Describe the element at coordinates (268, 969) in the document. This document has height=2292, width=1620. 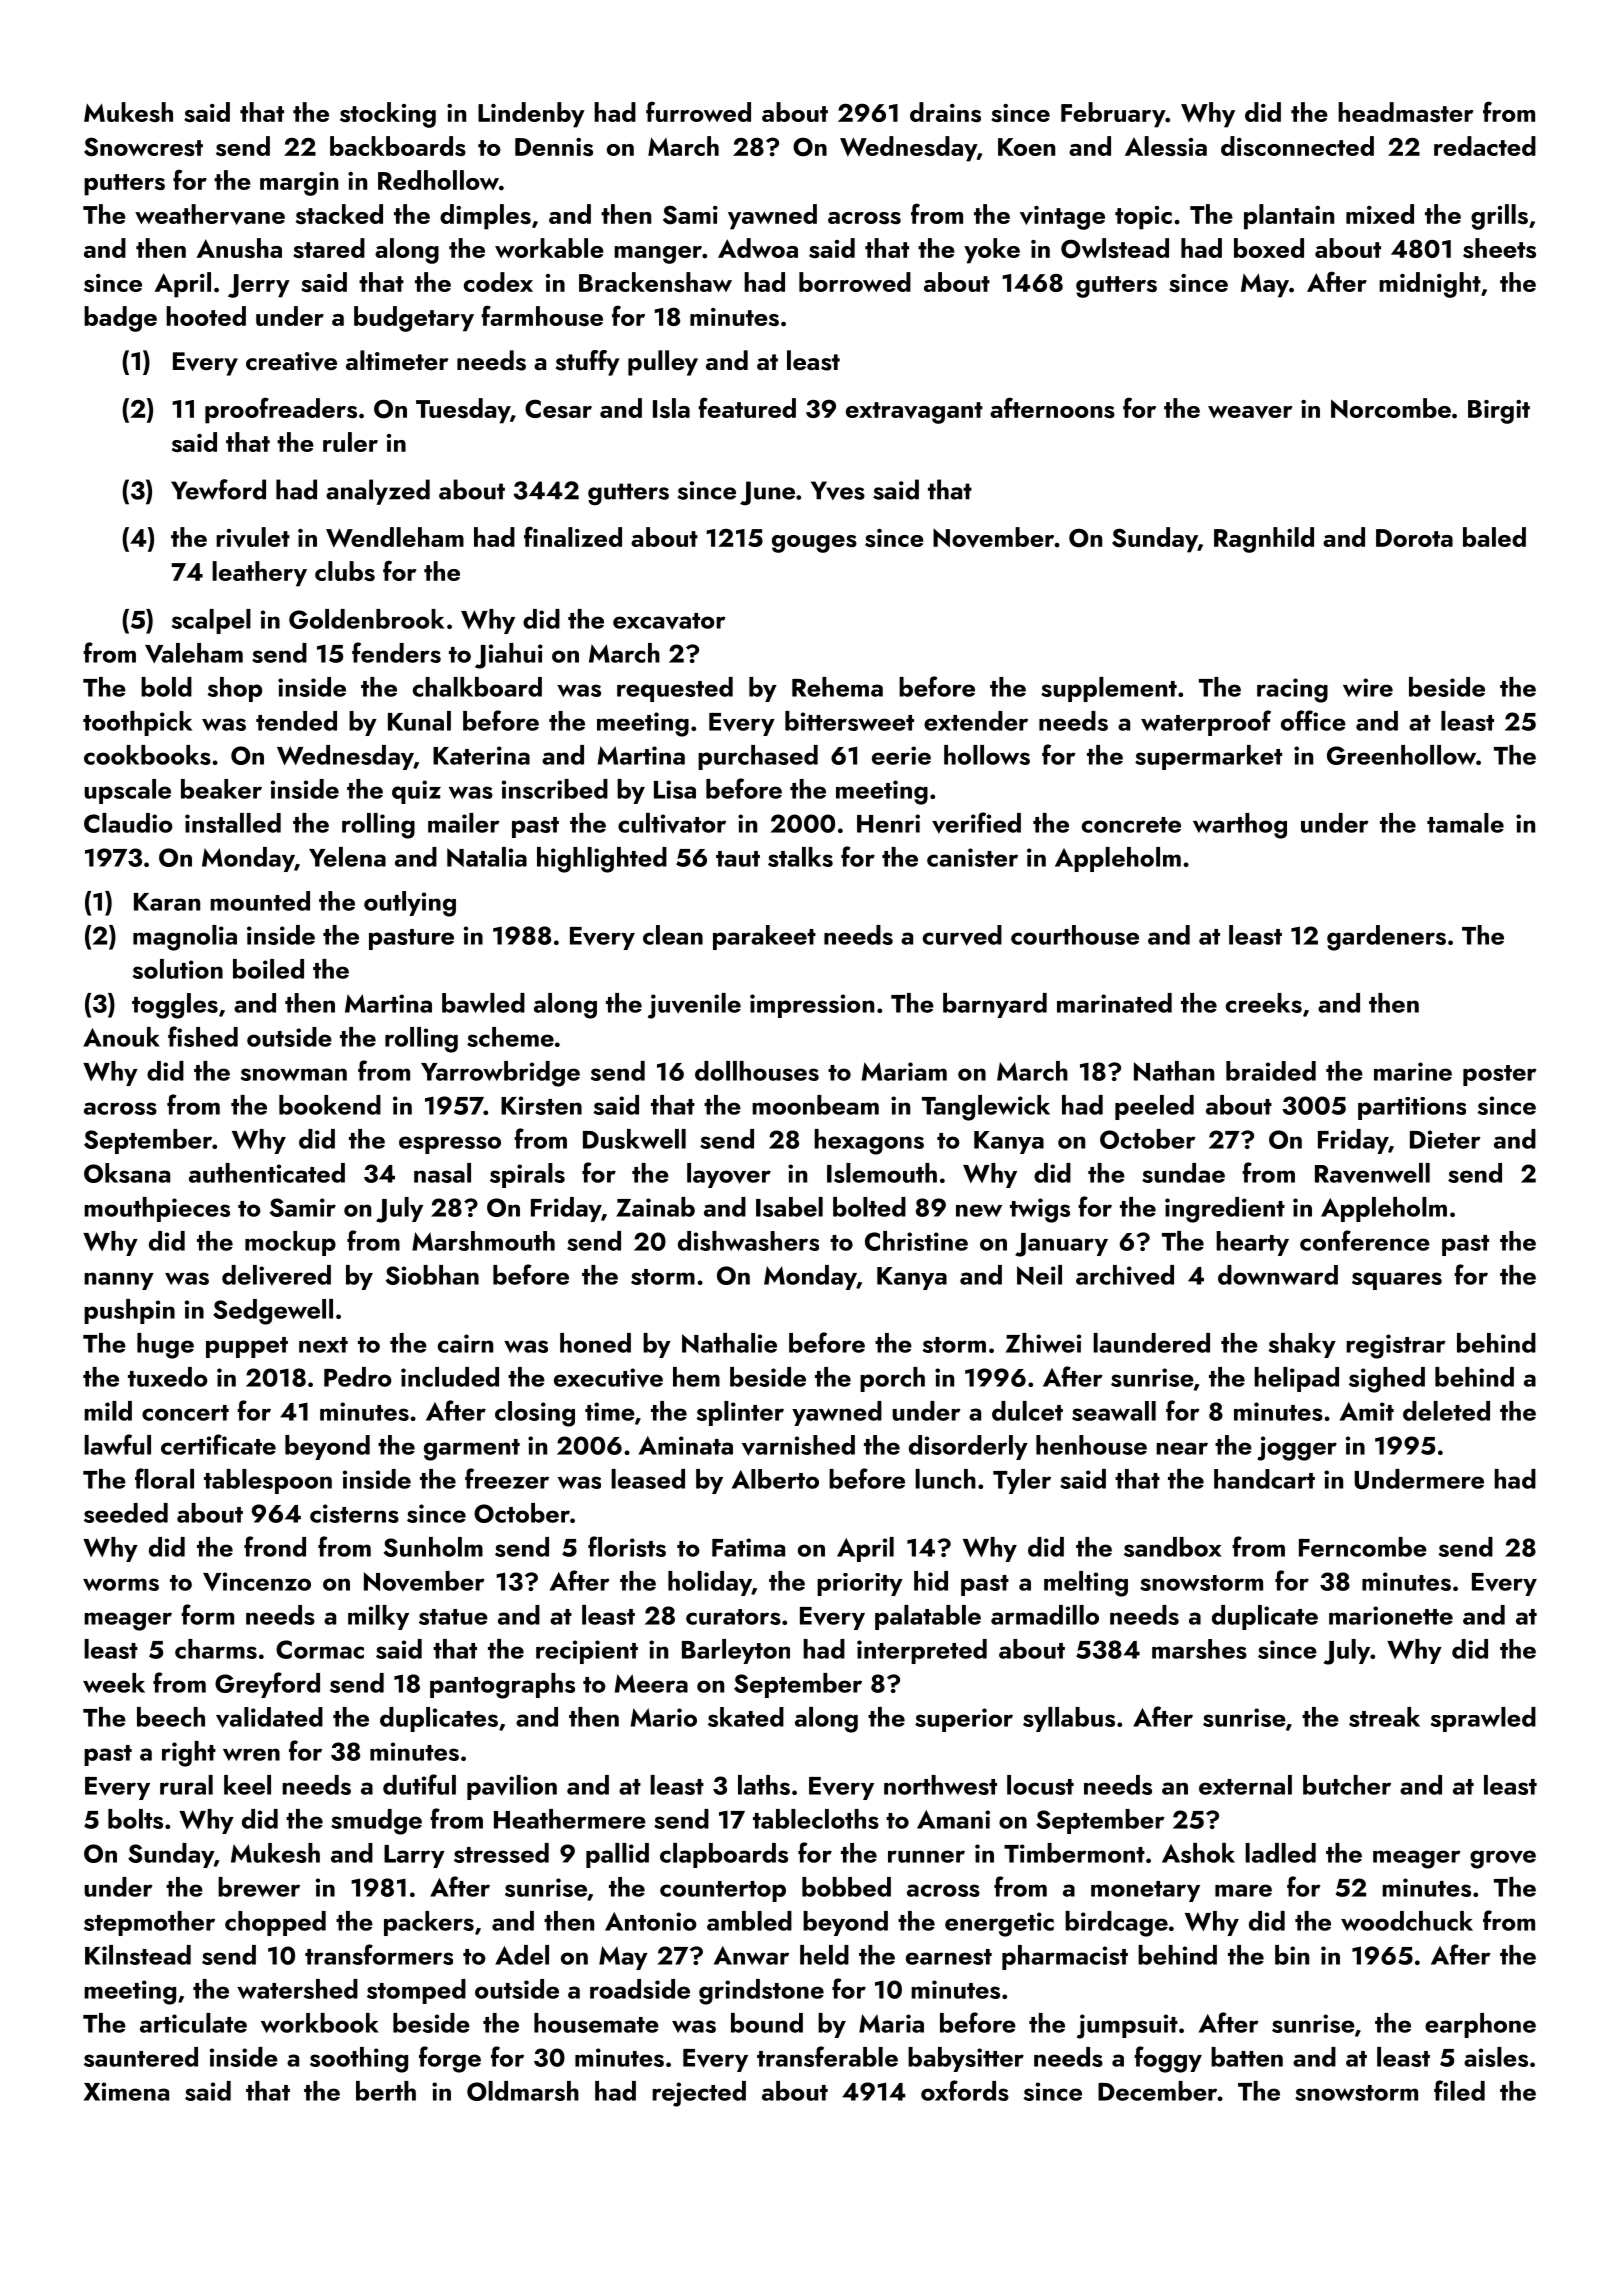
I see `boiled` at that location.
